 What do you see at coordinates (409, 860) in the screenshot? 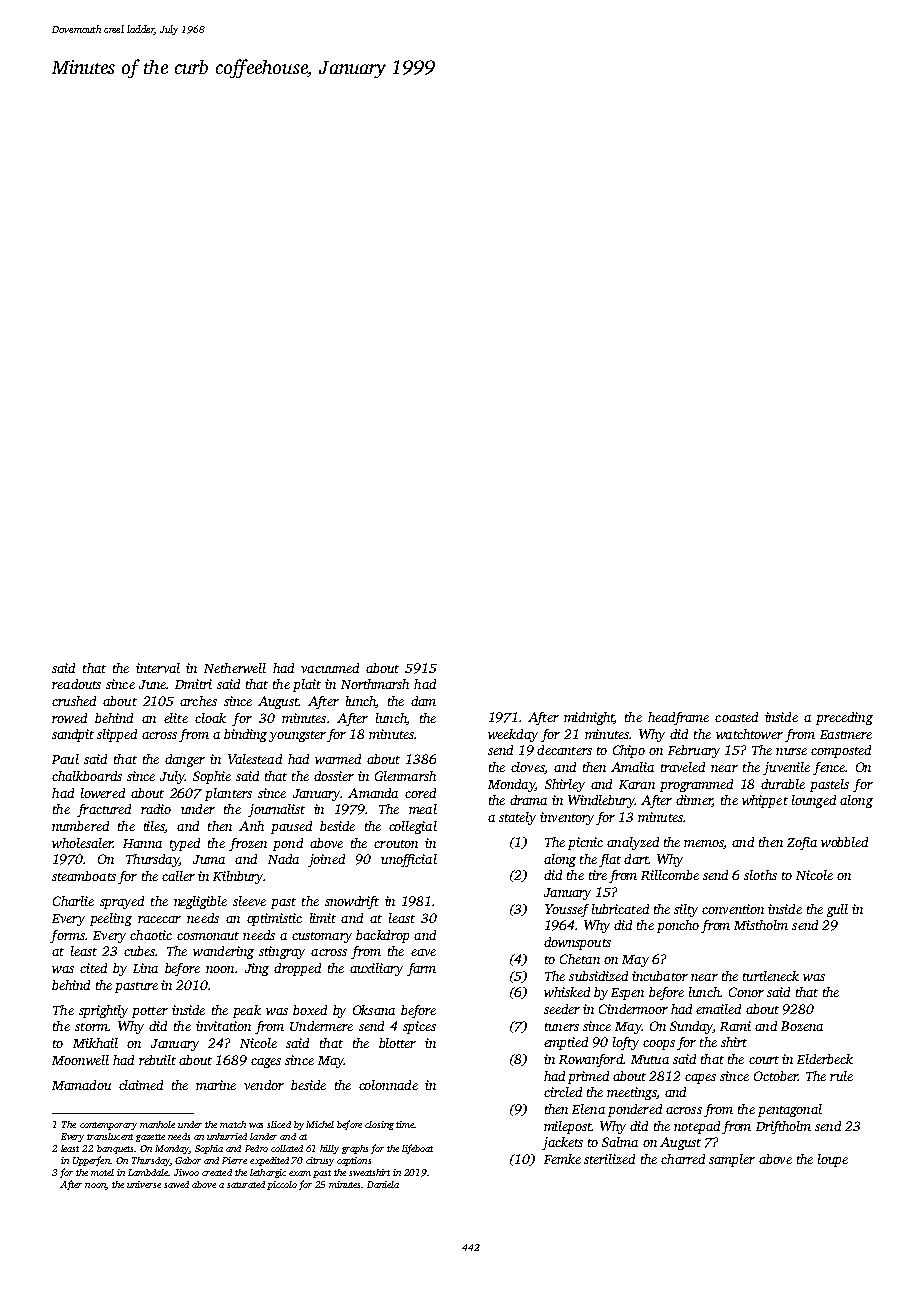
I see `unofficial` at bounding box center [409, 860].
